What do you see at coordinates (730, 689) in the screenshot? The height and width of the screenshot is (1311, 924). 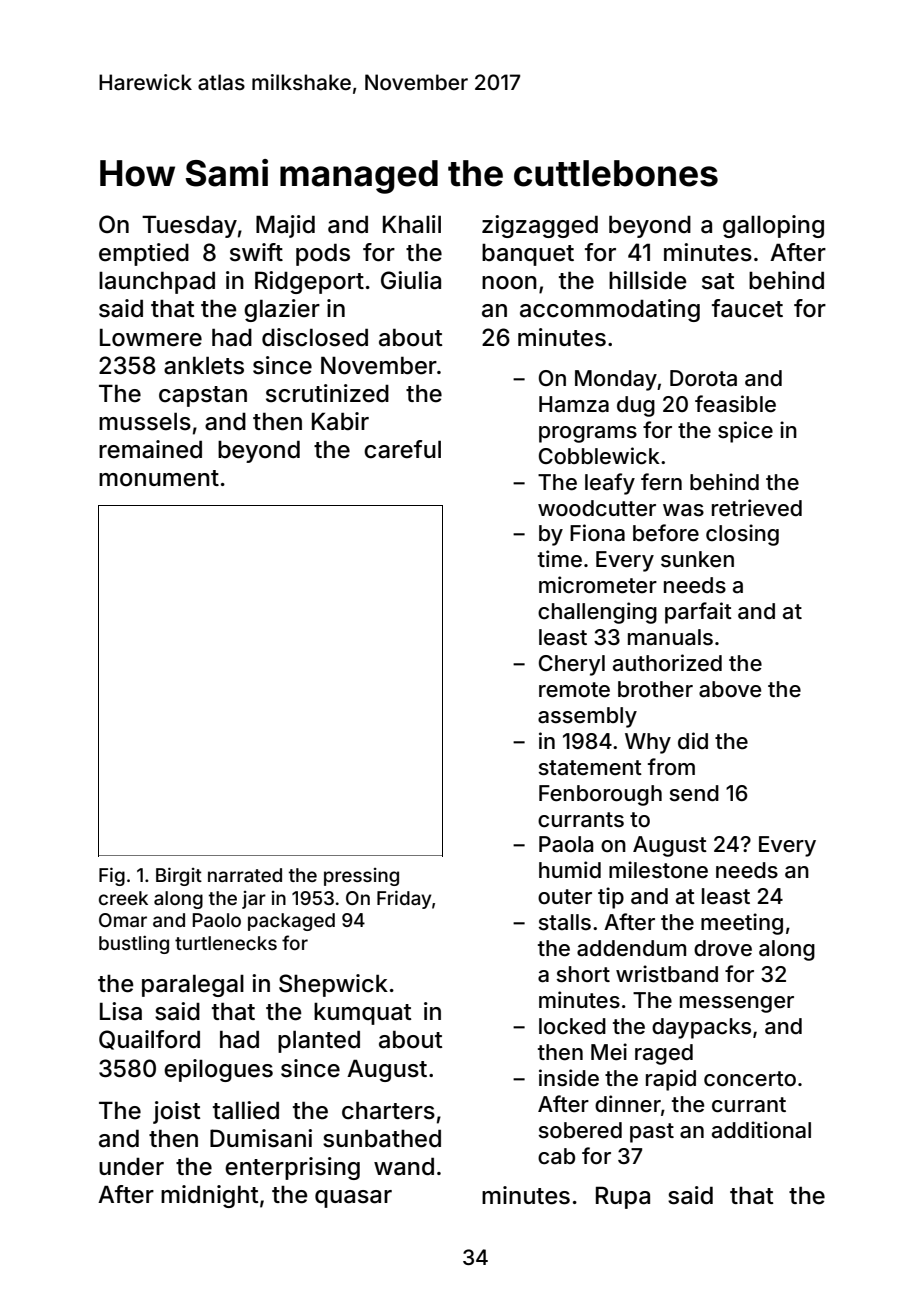 I see `above` at bounding box center [730, 689].
